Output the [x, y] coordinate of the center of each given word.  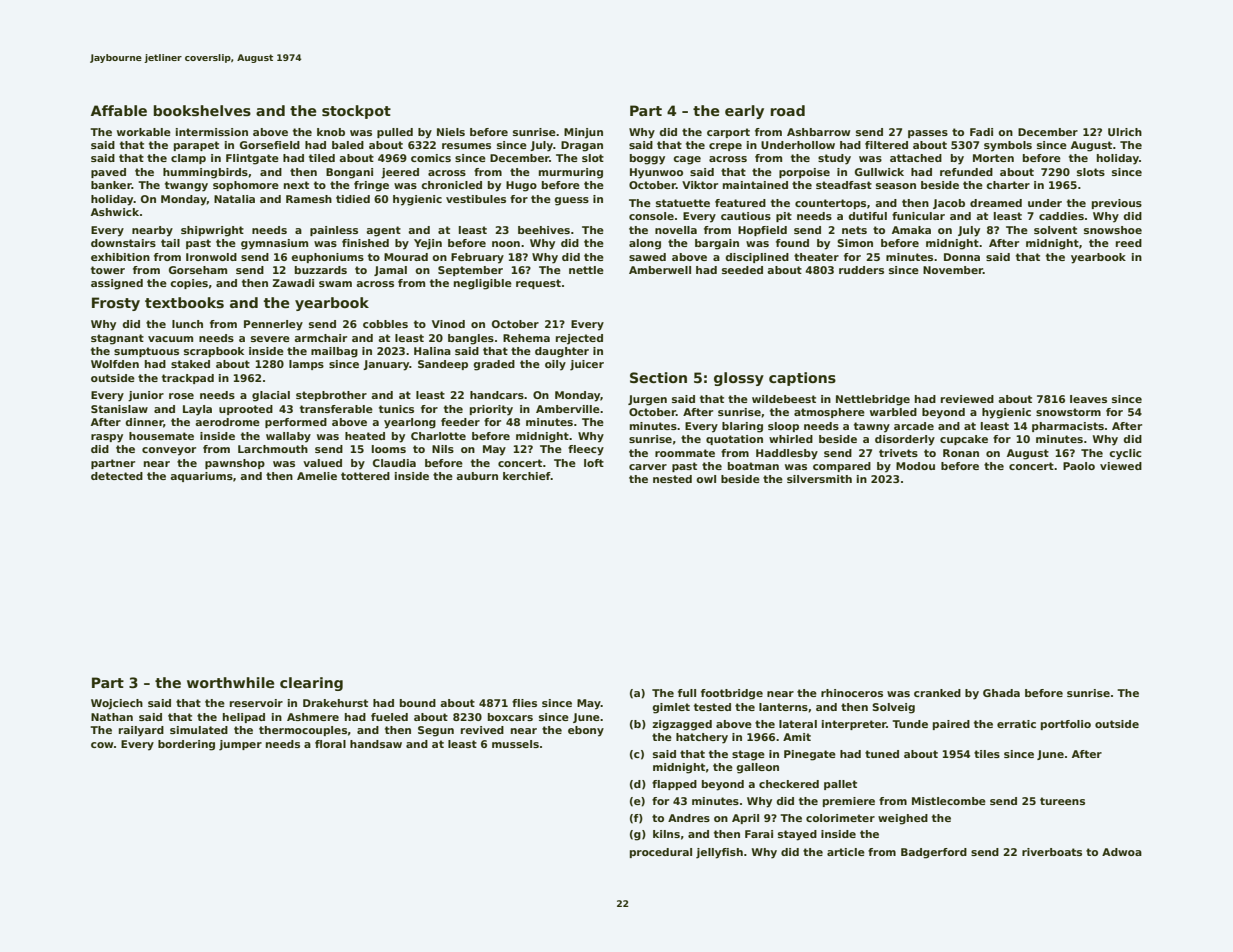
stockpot [356, 112]
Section [658, 377]
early [744, 112]
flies [524, 703]
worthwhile [230, 682]
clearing [311, 684]
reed [1129, 243]
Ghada [1001, 693]
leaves [1088, 399]
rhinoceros [852, 693]
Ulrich [1125, 132]
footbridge [732, 694]
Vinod [448, 324]
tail [170, 243]
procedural [661, 853]
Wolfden [115, 364]
